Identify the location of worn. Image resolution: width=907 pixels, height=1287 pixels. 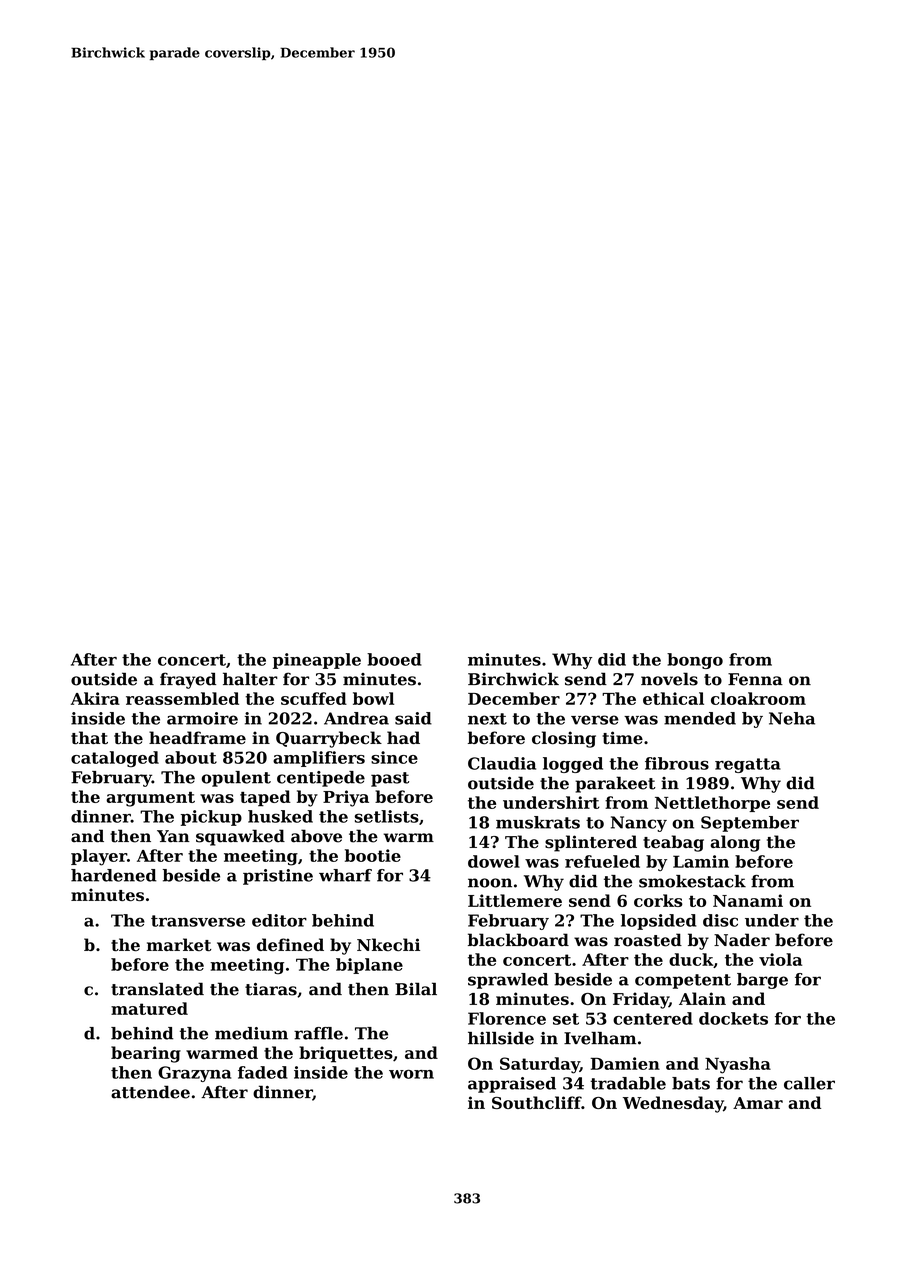
(411, 1074).
